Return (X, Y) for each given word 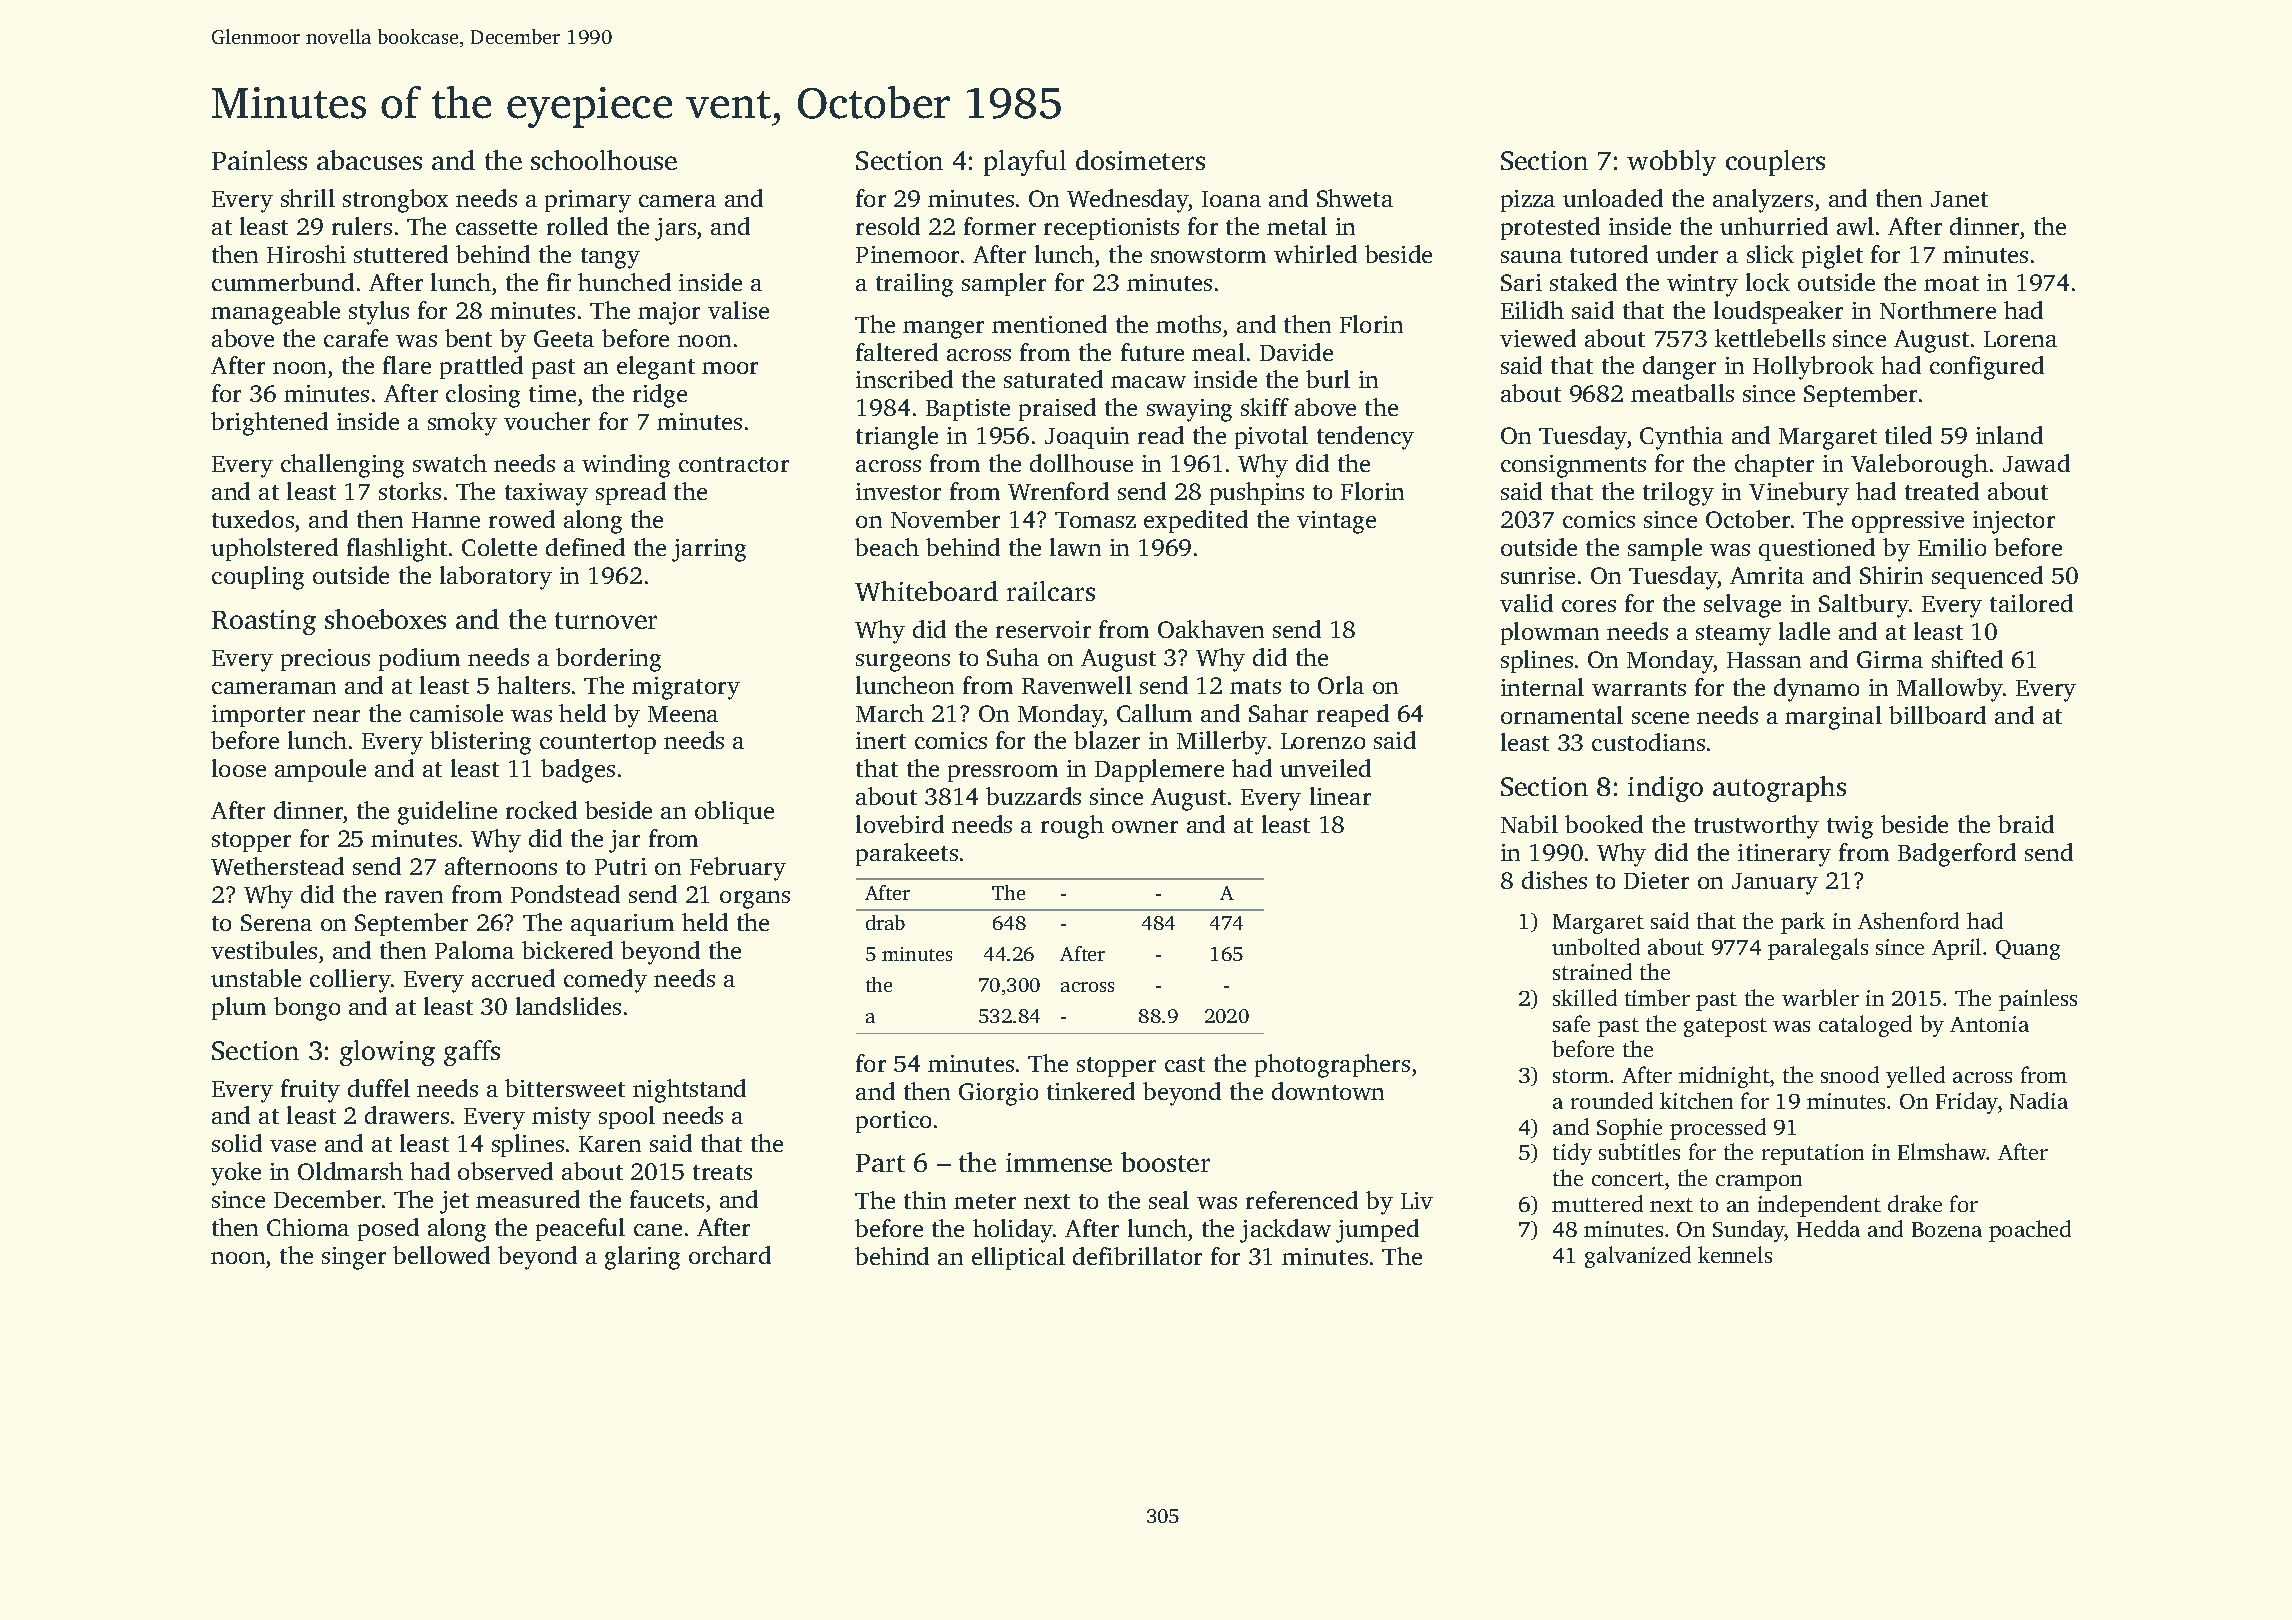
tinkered (1091, 1091)
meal (1218, 352)
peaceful (580, 1229)
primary (588, 201)
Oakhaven (1211, 629)
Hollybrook (1813, 368)
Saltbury (1864, 606)
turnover (606, 620)
